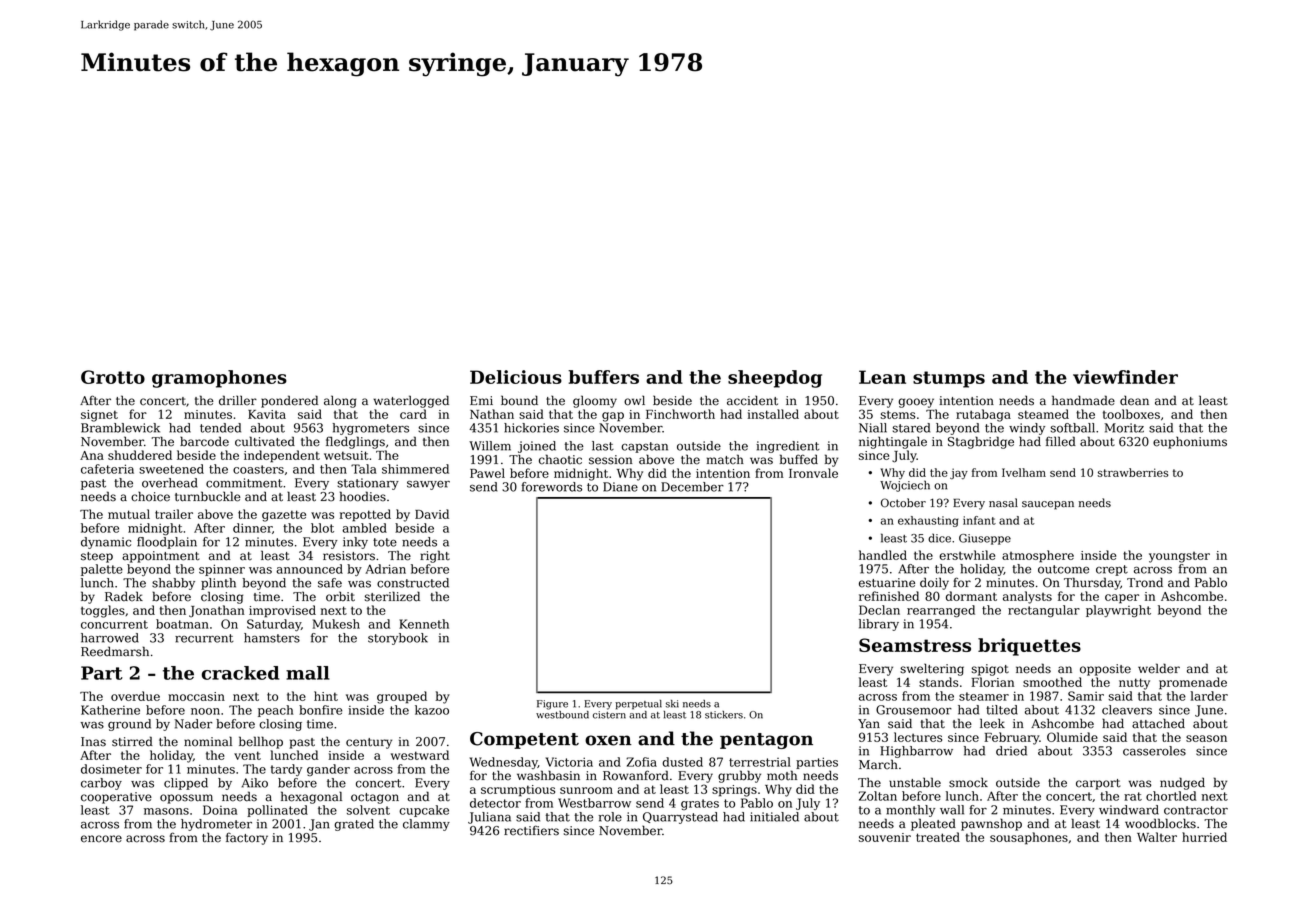 The width and height of the image is (1308, 924). I want to click on sweltering, so click(932, 669).
